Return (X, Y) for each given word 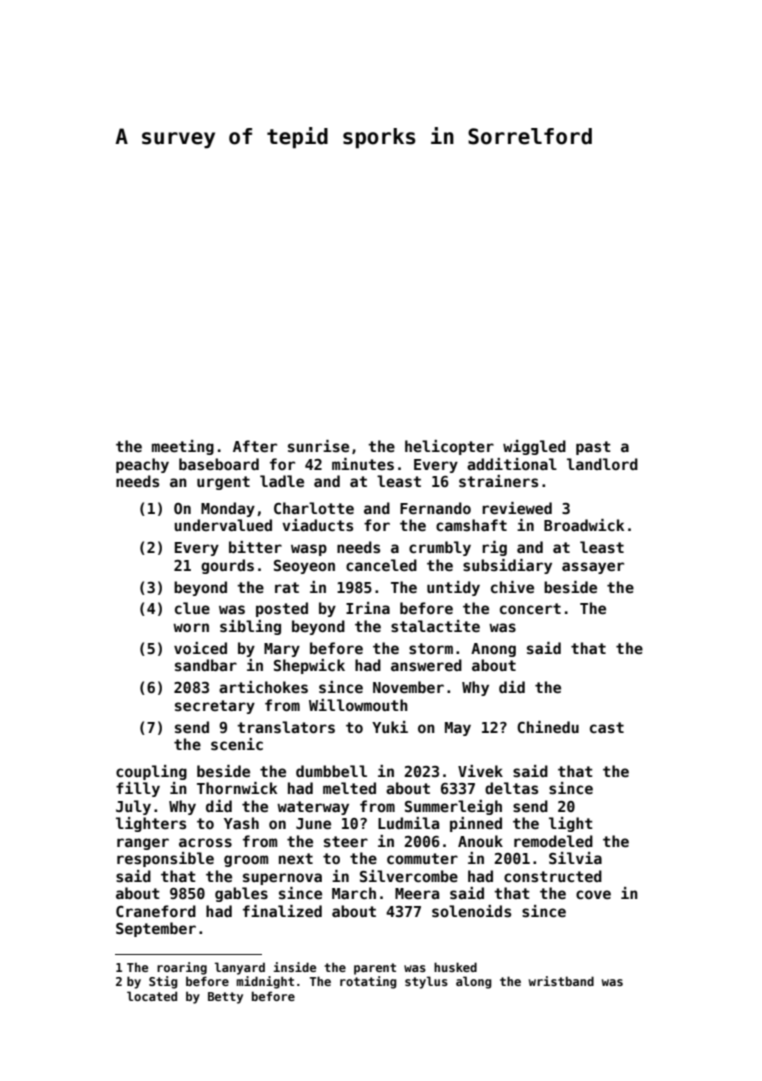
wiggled (534, 447)
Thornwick (237, 788)
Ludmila (408, 823)
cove (593, 894)
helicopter (449, 447)
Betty (225, 998)
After (255, 446)
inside (294, 967)
